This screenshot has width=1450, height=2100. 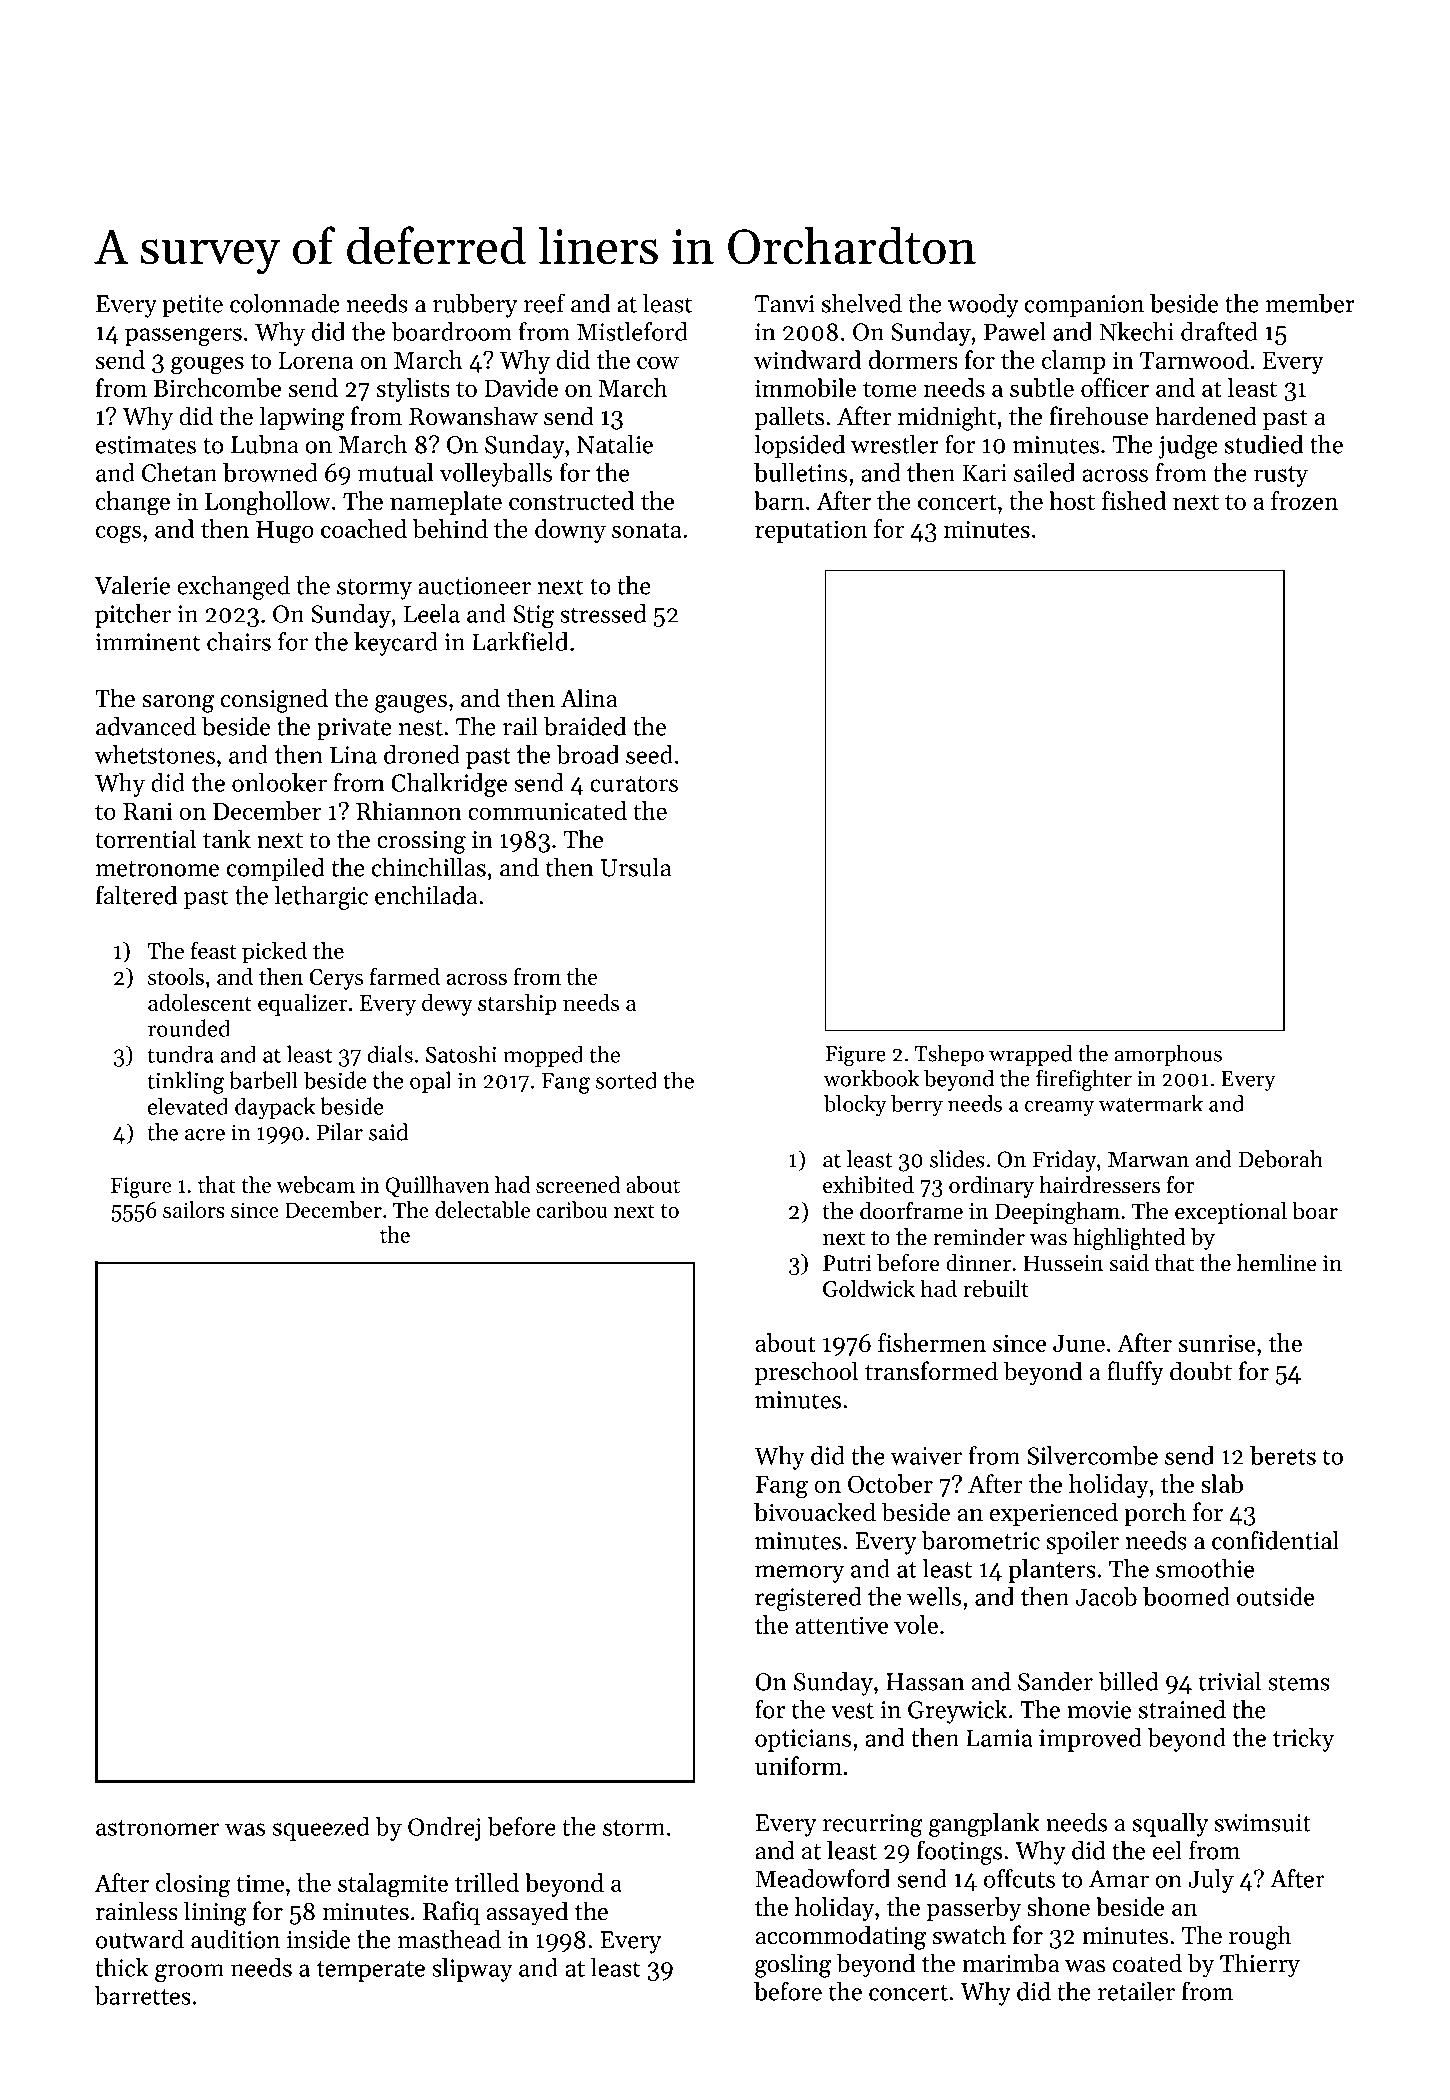 I want to click on reef, so click(x=544, y=303).
